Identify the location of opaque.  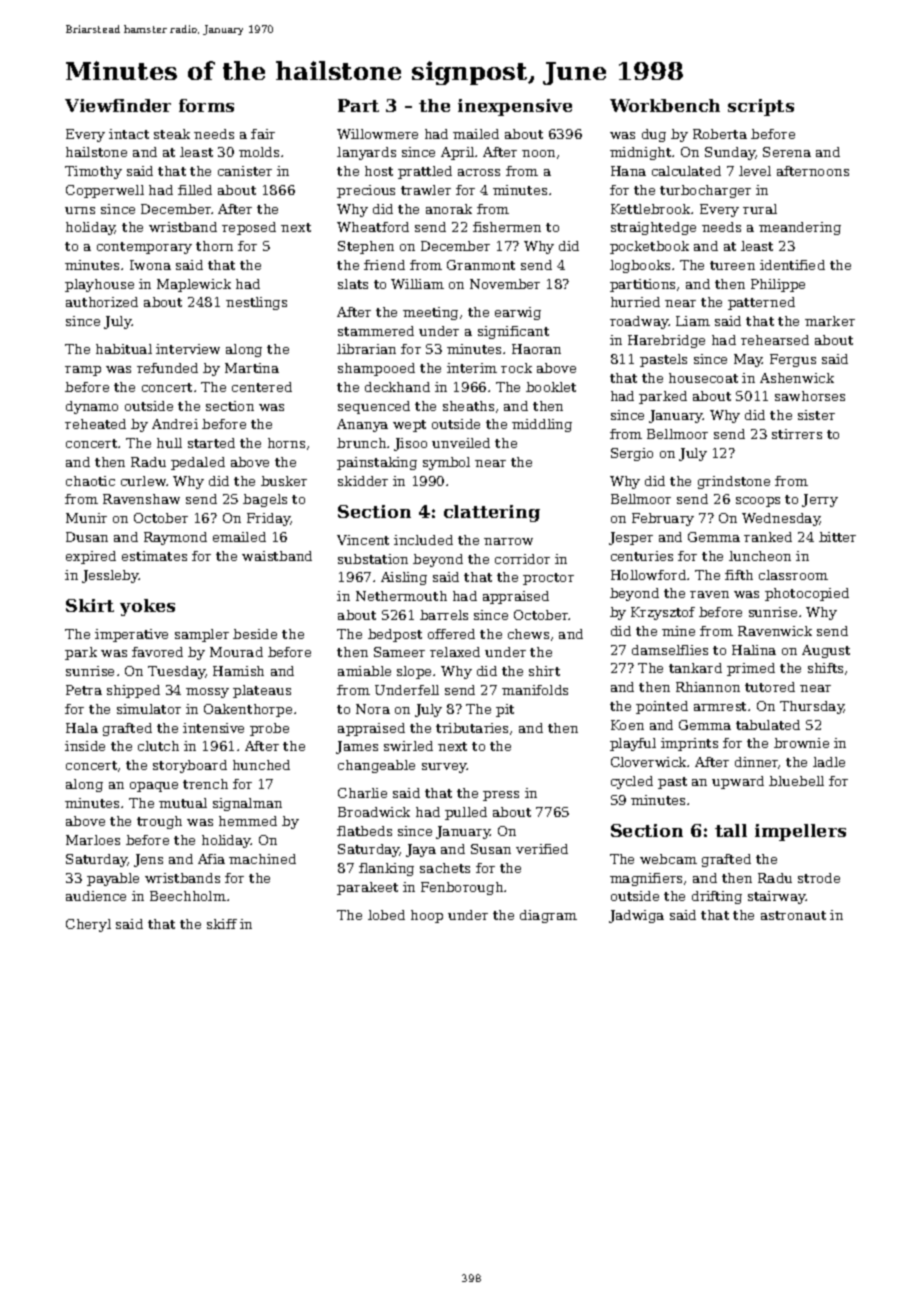
(154, 787).
